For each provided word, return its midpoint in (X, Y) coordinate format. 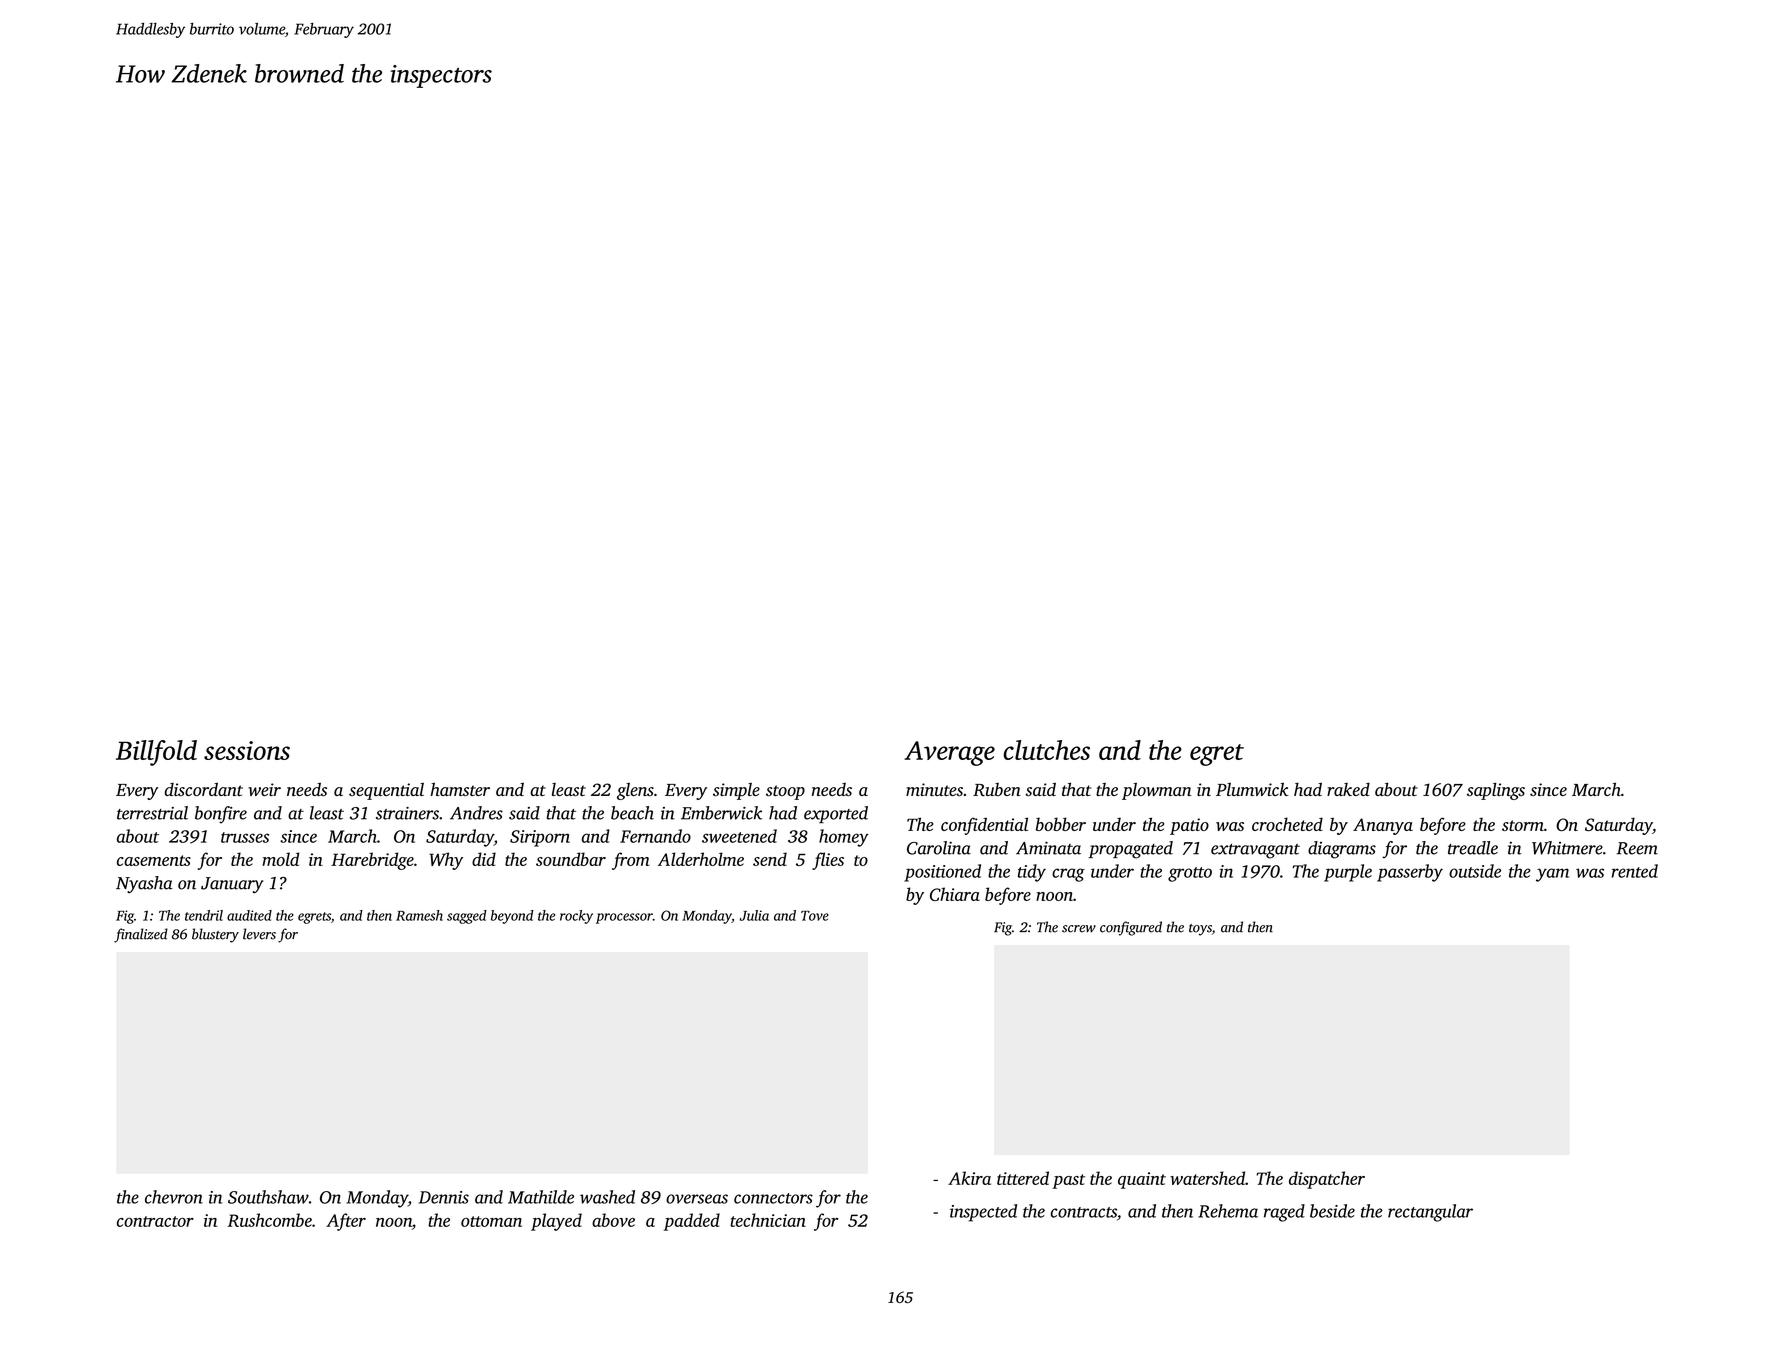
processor (624, 918)
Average (949, 753)
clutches (1046, 750)
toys (1200, 930)
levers (259, 934)
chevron (174, 1197)
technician (768, 1220)
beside (1332, 1211)
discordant (204, 789)
